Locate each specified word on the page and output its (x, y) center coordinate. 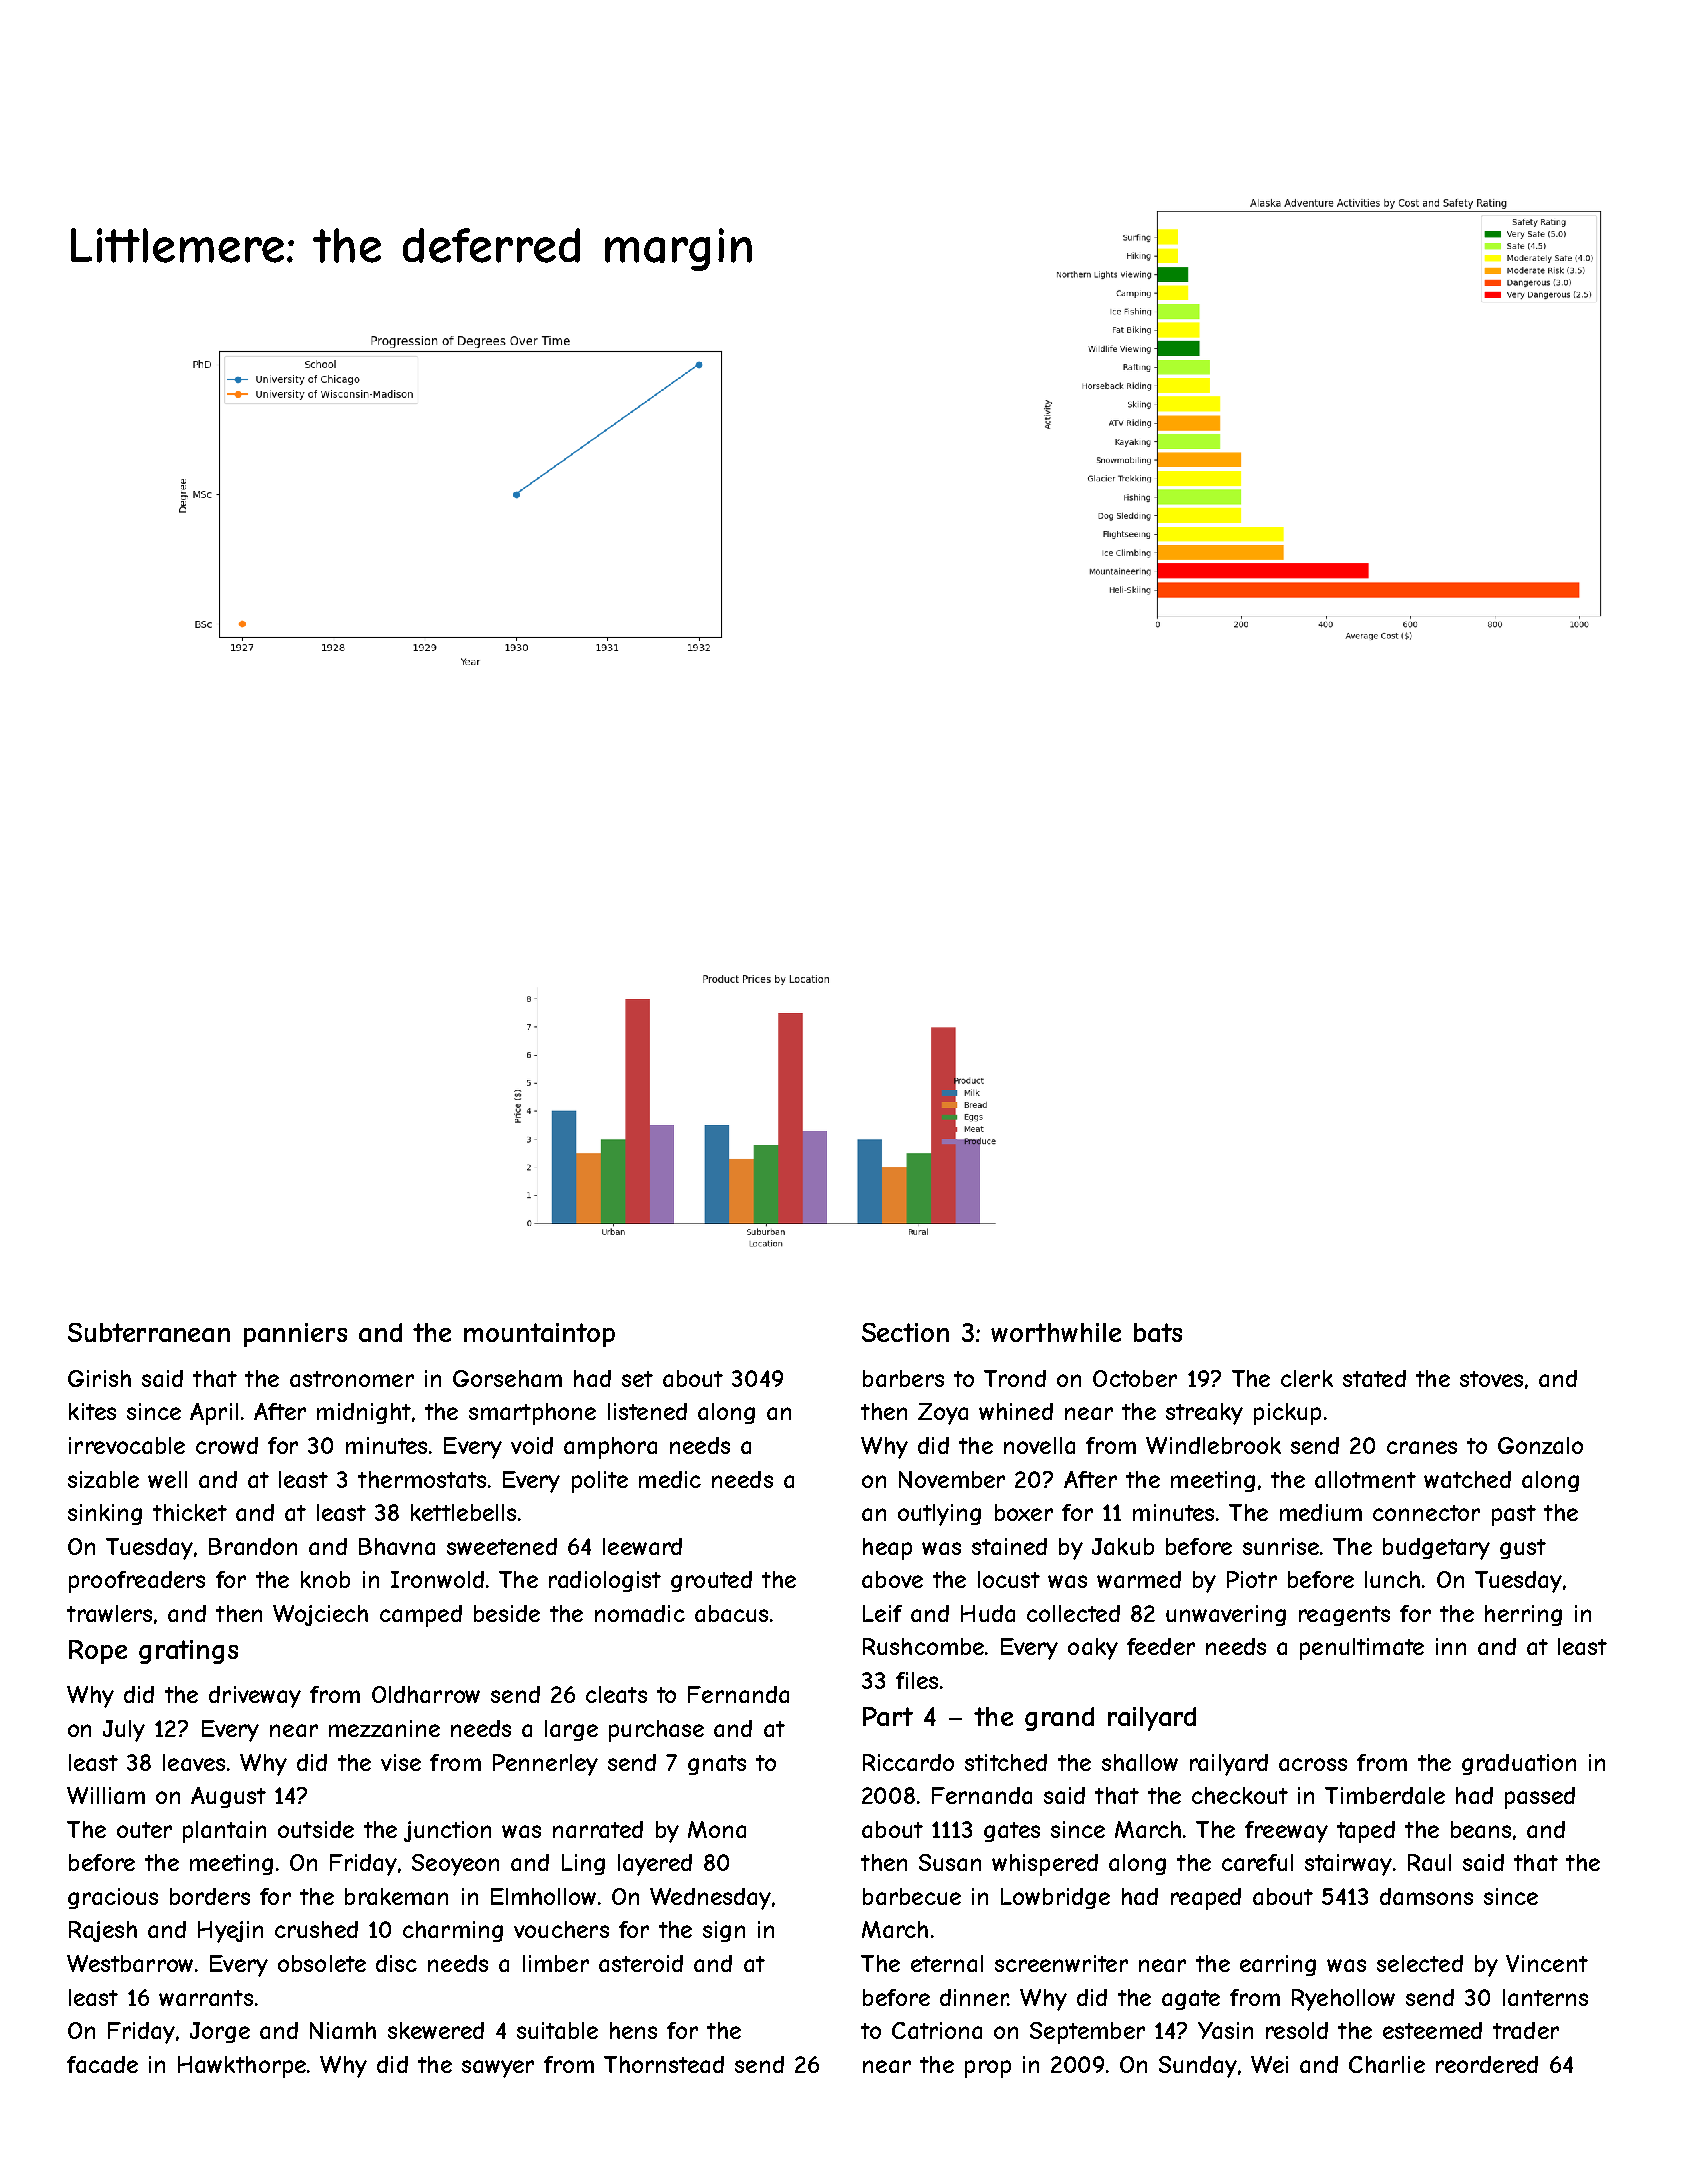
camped (421, 1616)
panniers (295, 1335)
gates (1012, 1832)
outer (144, 1830)
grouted (711, 1581)
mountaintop (539, 1335)
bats (1158, 1332)
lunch (1392, 1579)
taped (1366, 1832)
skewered (436, 2030)
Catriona (937, 2030)
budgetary (1436, 1549)
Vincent (1547, 1963)
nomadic (640, 1613)
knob (325, 1579)
